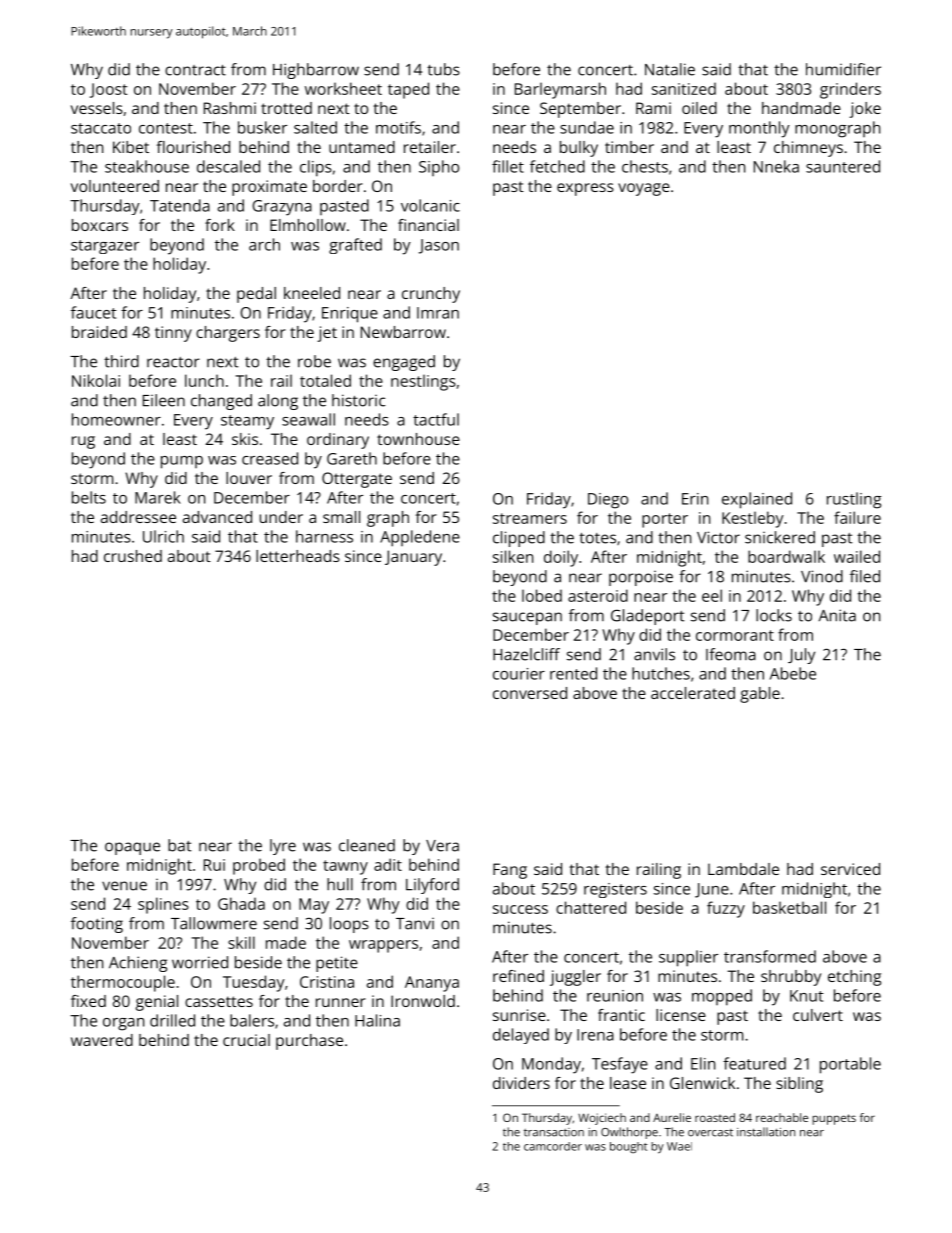  Describe the element at coordinates (436, 419) in the screenshot. I see `tactful` at that location.
